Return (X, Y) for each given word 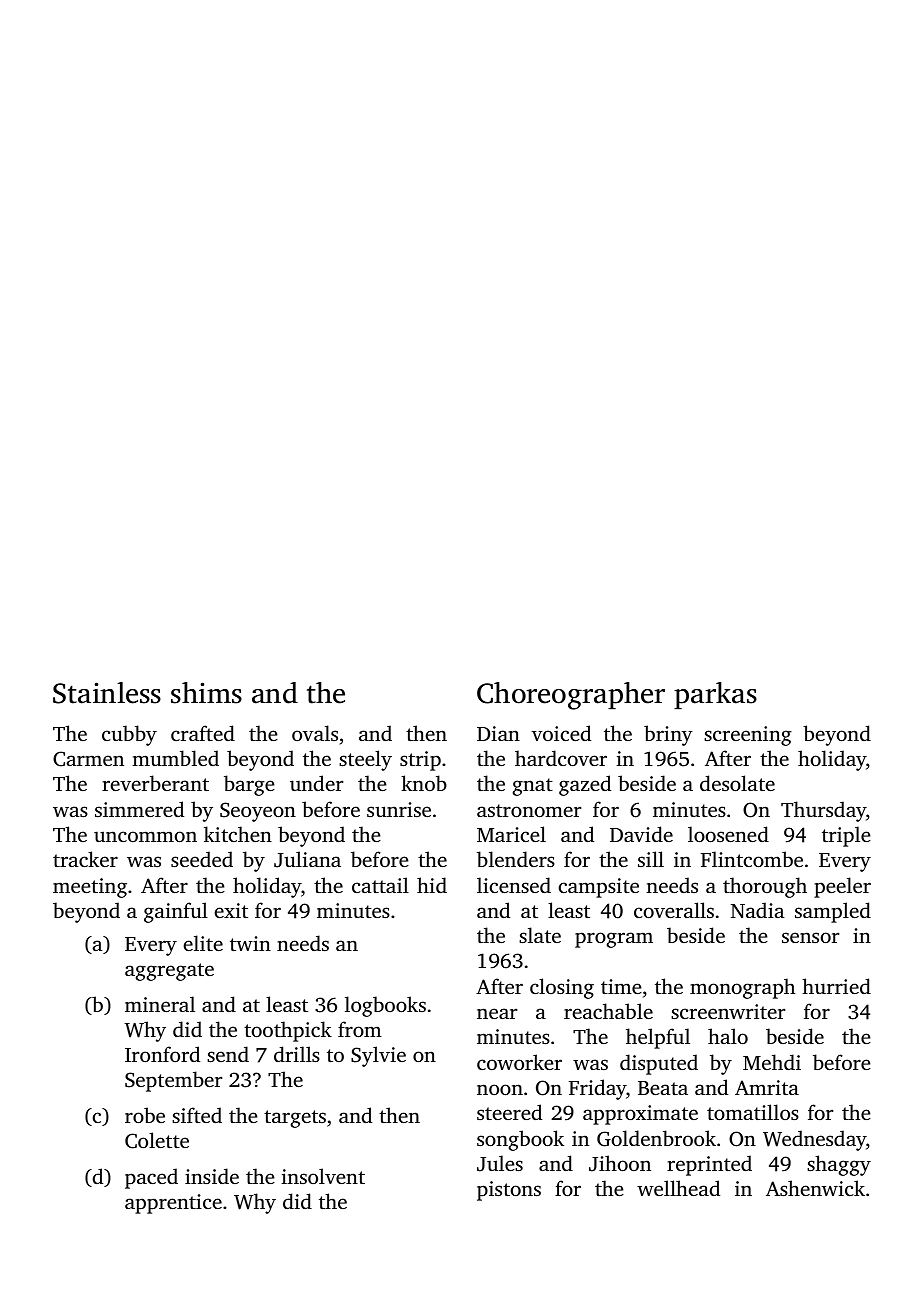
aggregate (169, 972)
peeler (842, 887)
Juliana (307, 859)
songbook (520, 1140)
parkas (715, 695)
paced (151, 1178)
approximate (640, 1115)
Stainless (107, 693)
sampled (833, 912)
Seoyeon (258, 812)
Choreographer (571, 696)
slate (540, 935)
